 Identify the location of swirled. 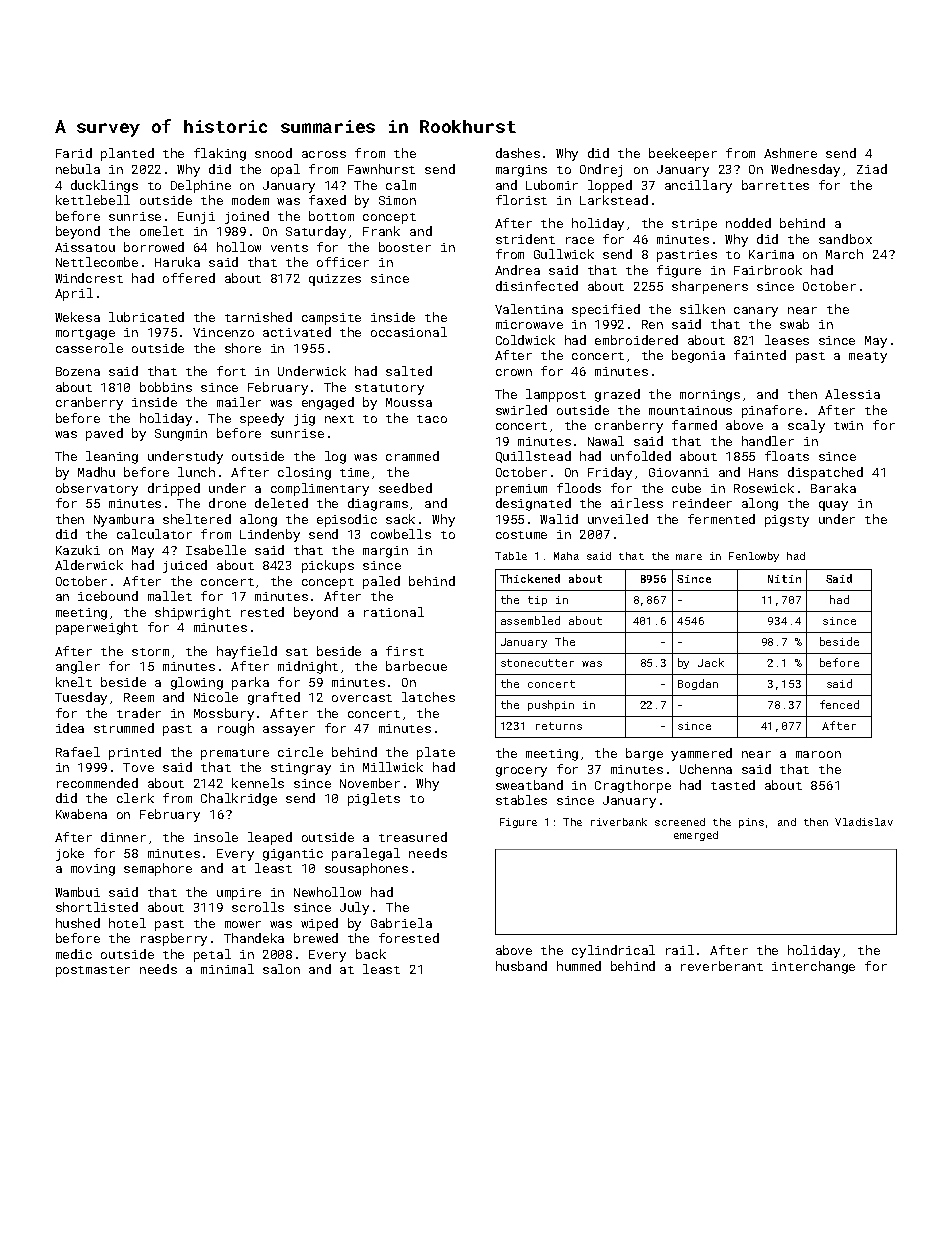
(521, 410).
